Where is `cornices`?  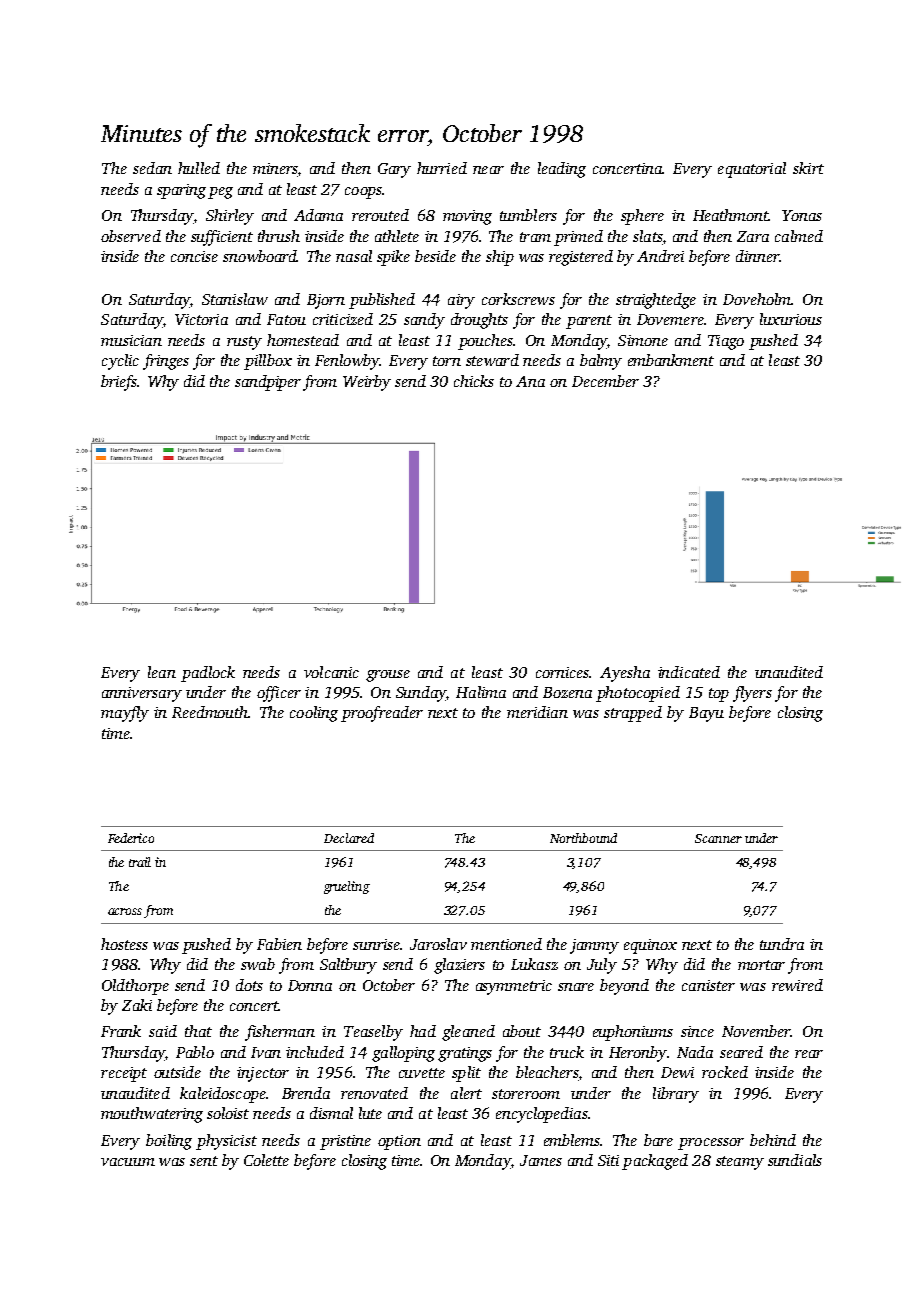
cornices is located at coordinates (562, 672).
